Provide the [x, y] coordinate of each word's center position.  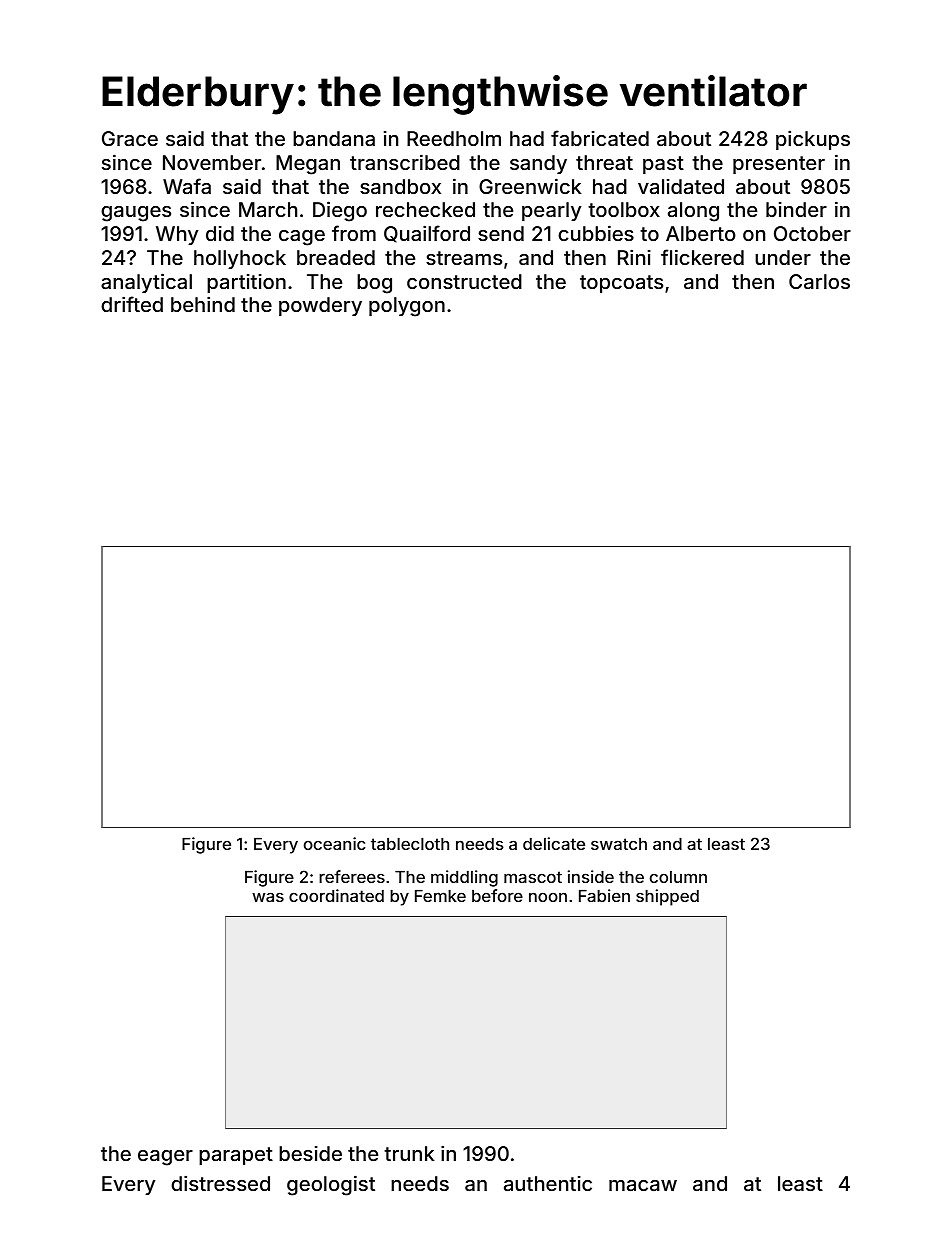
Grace [130, 138]
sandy [538, 164]
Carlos [819, 281]
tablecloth [410, 844]
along [693, 212]
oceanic [334, 843]
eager [165, 1158]
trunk [409, 1153]
